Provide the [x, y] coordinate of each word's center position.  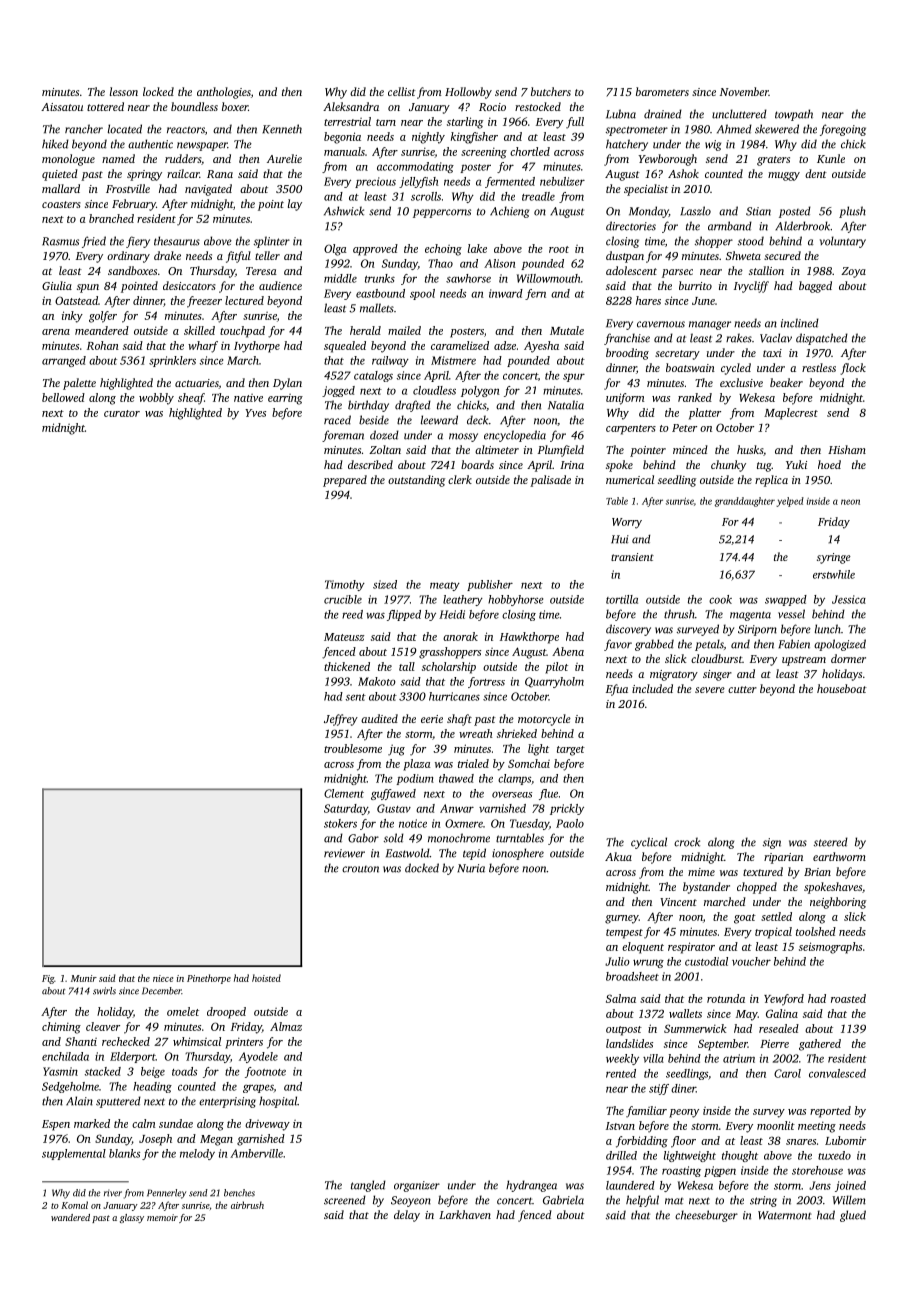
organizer [417, 1186]
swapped [786, 600]
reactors [186, 130]
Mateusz [344, 637]
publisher [490, 585]
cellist [402, 91]
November [744, 91]
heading [152, 1087]
